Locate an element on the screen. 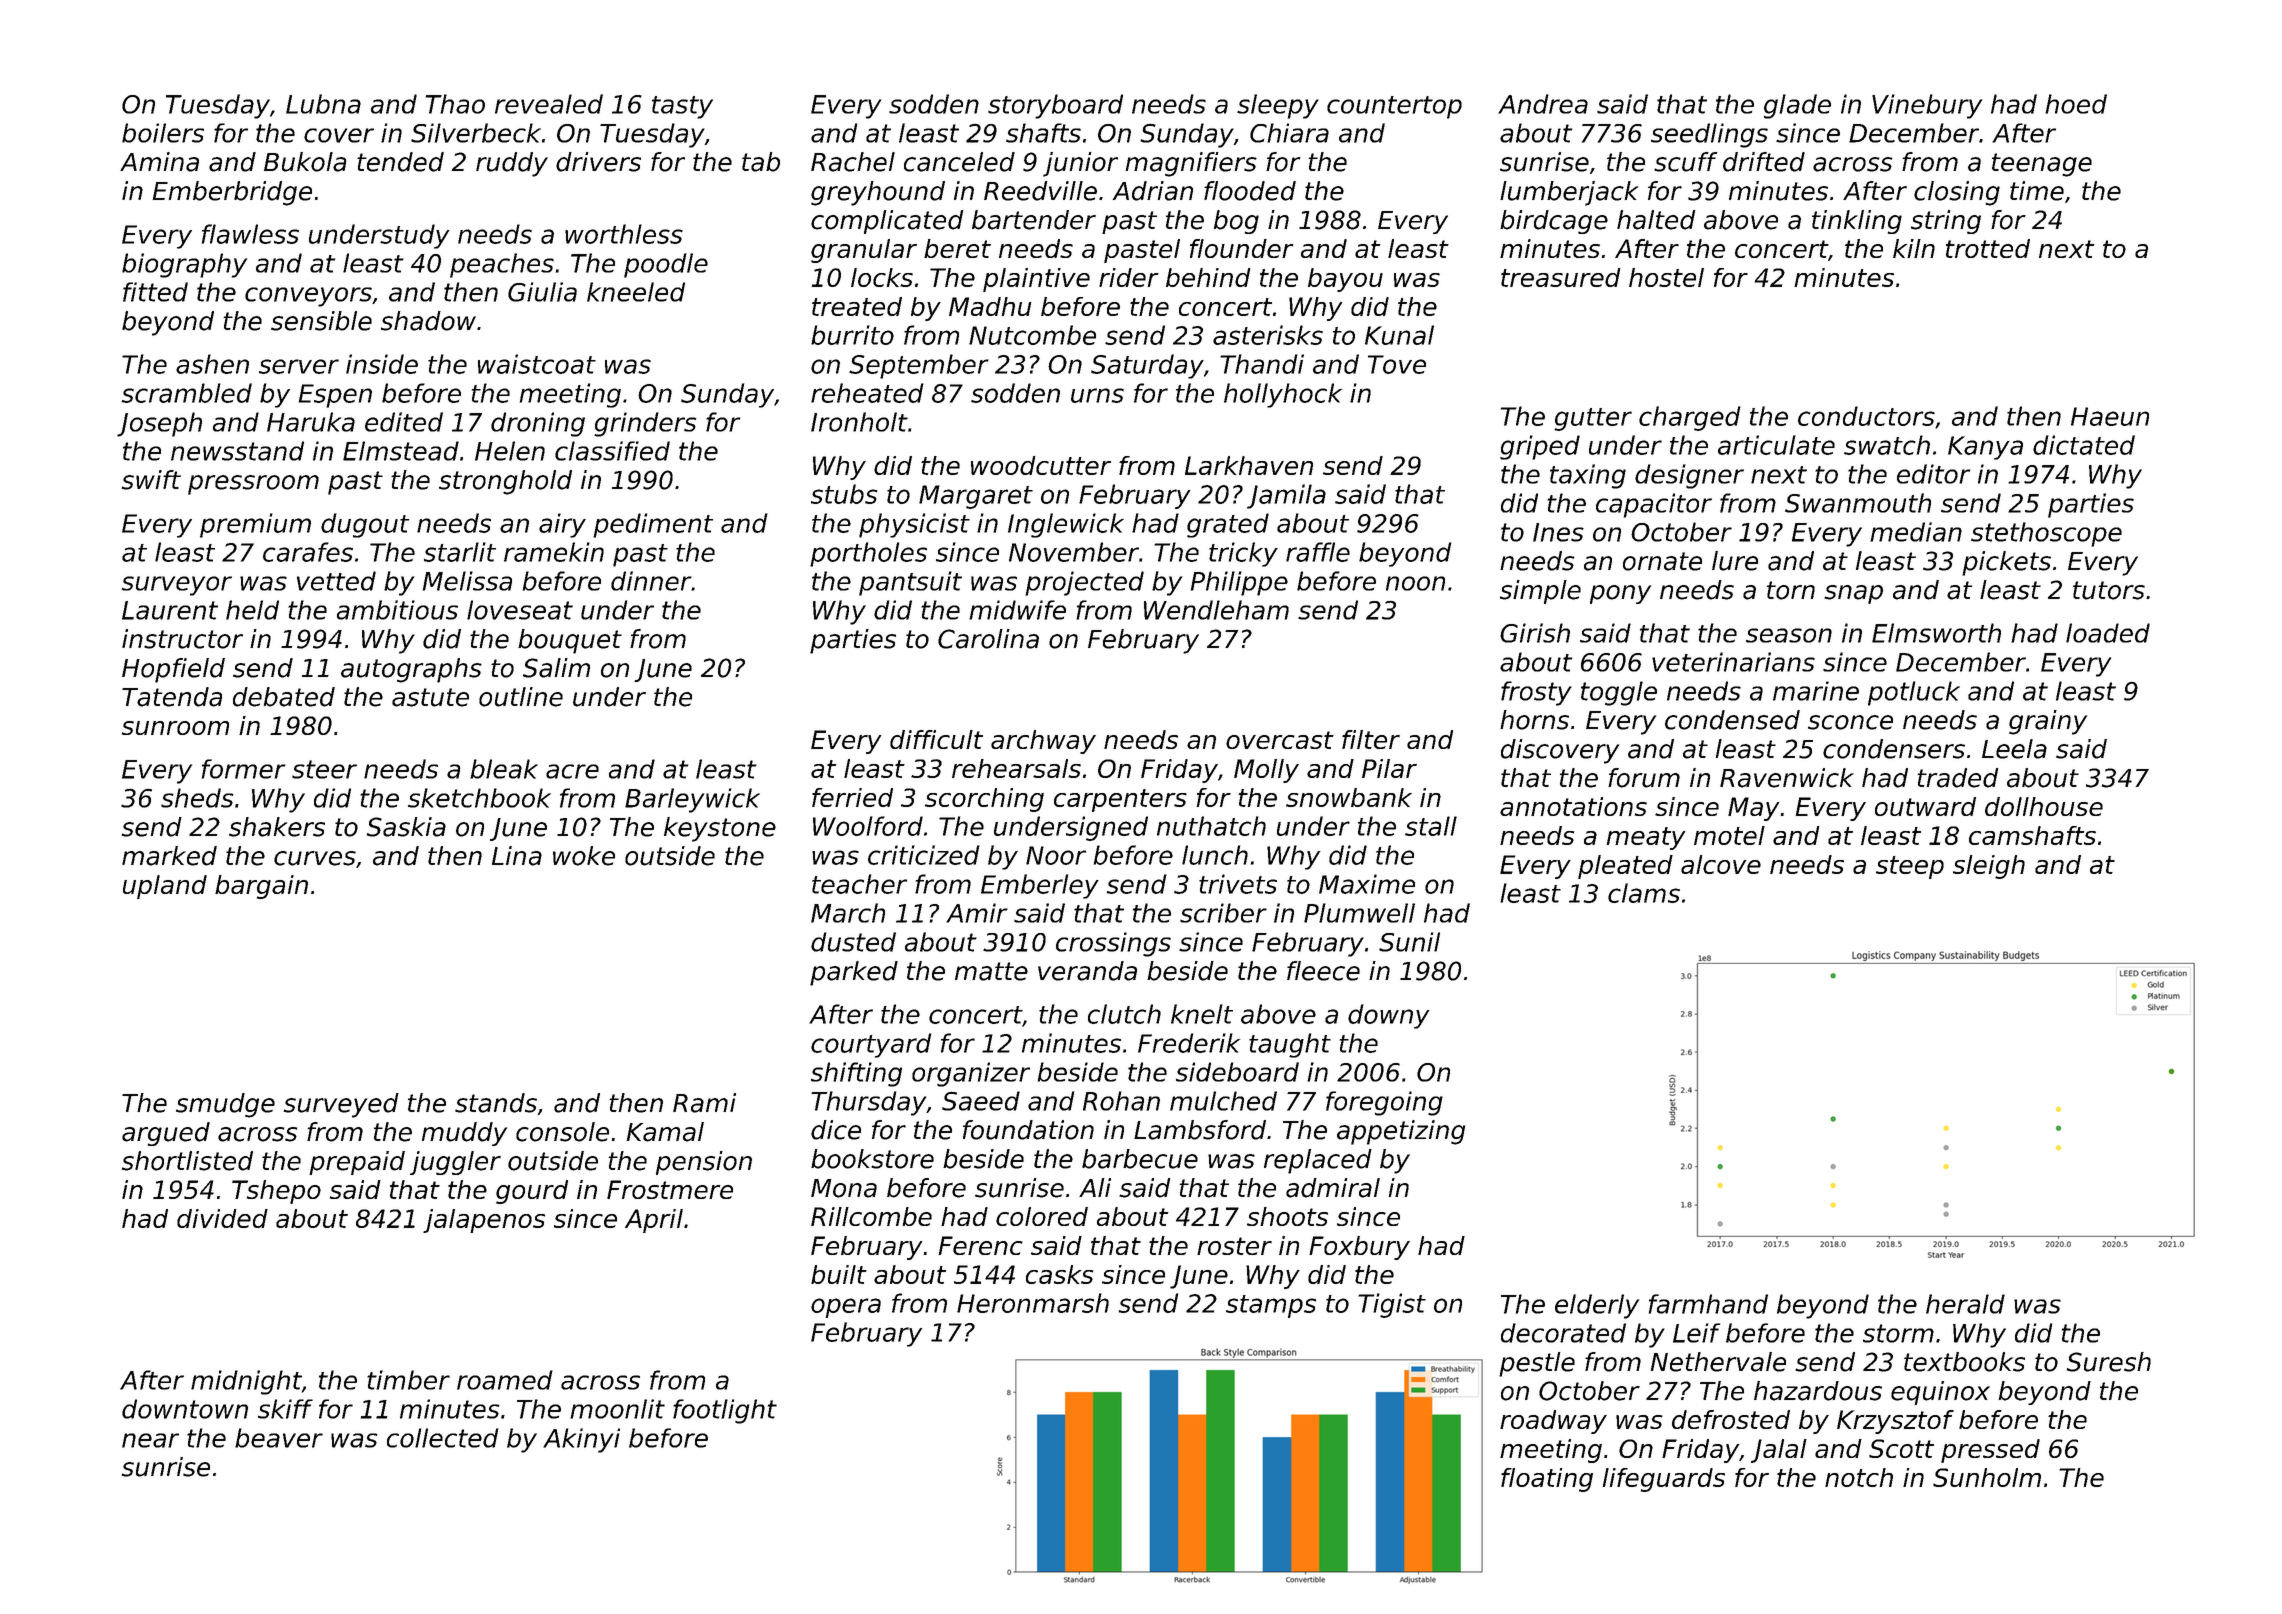  glade is located at coordinates (1797, 106).
